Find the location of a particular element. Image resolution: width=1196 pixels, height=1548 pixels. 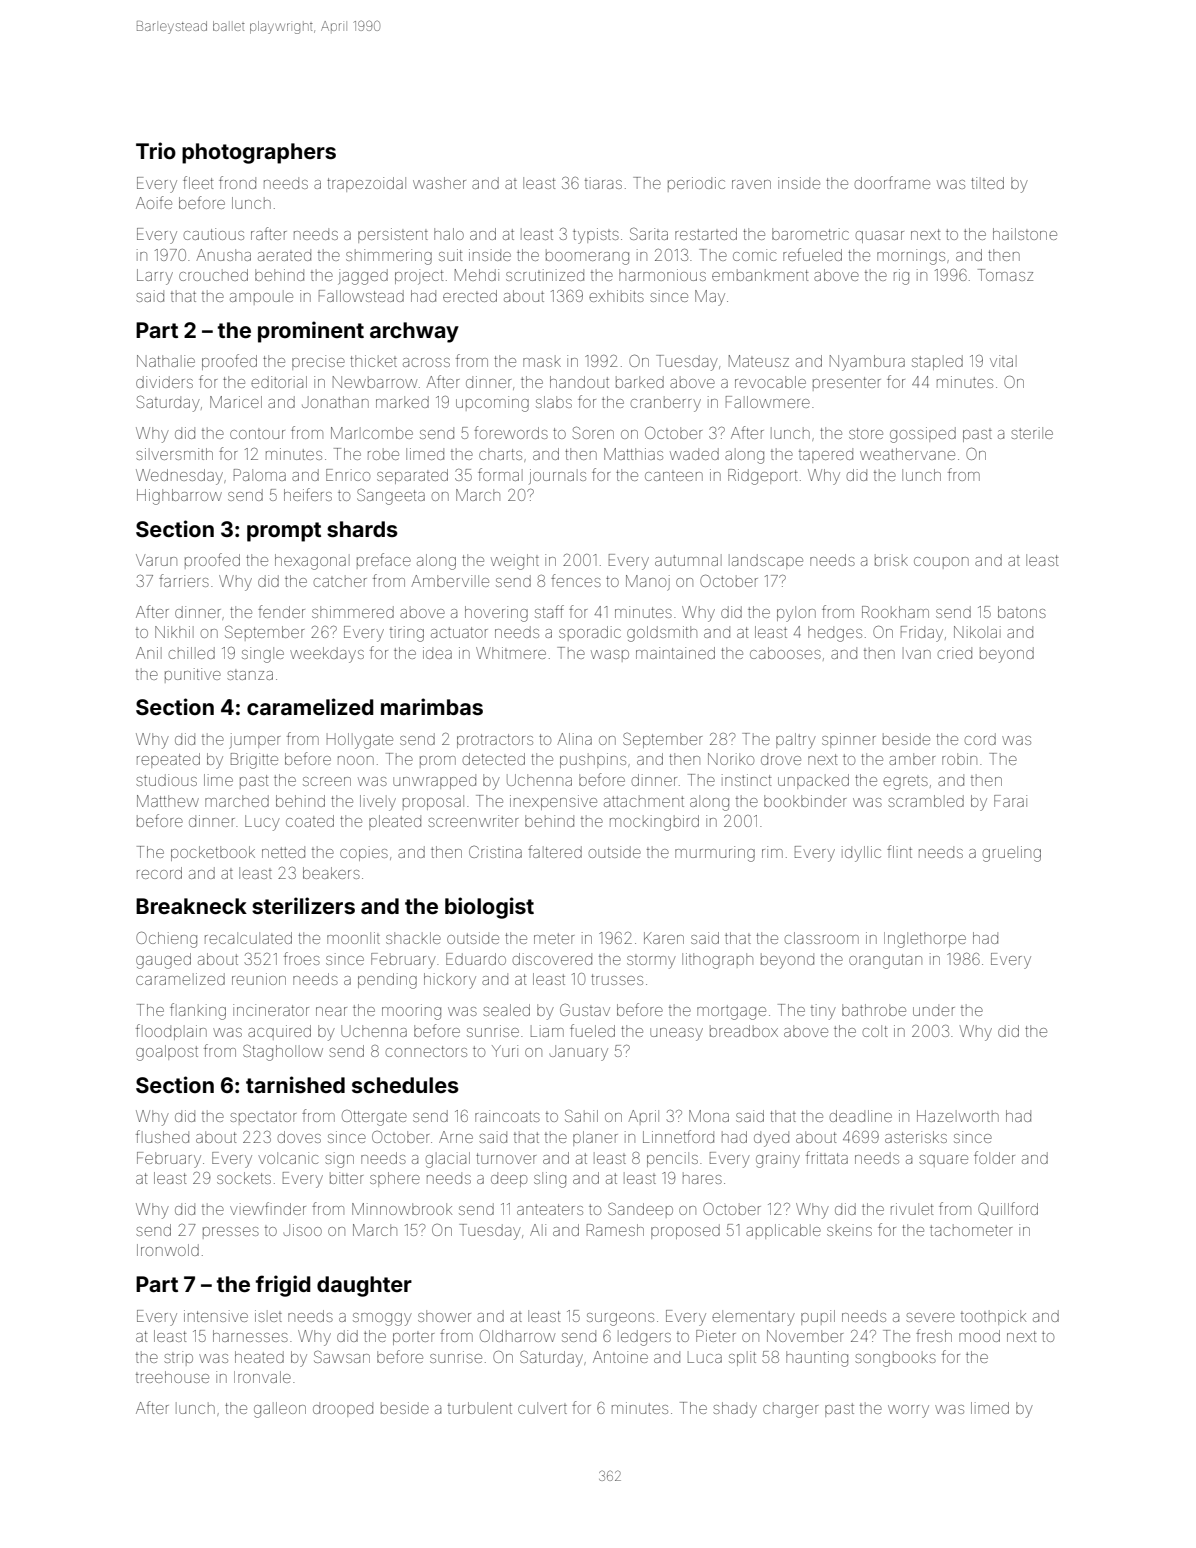

farriers is located at coordinates (184, 580).
